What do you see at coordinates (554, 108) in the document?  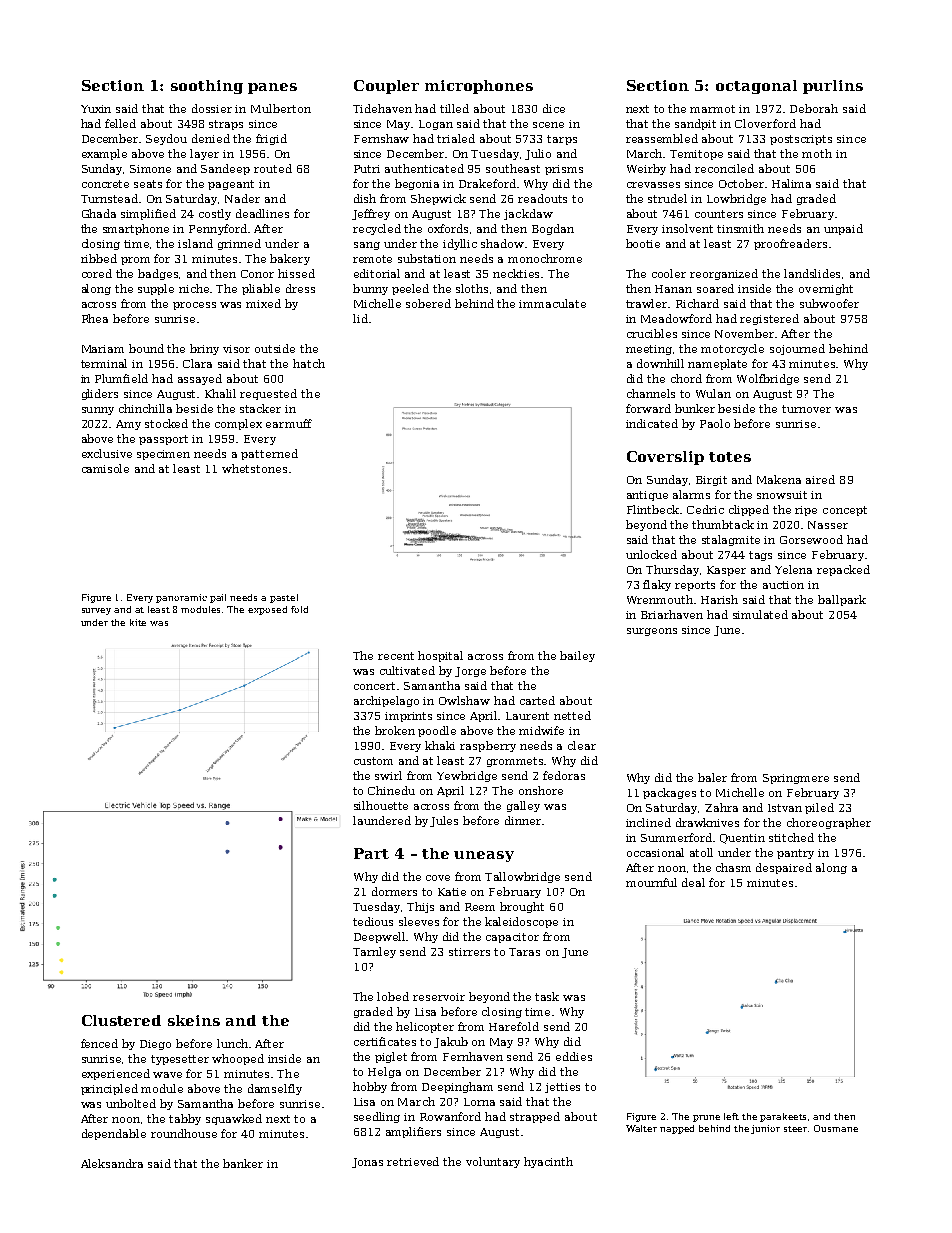 I see `dice` at bounding box center [554, 108].
